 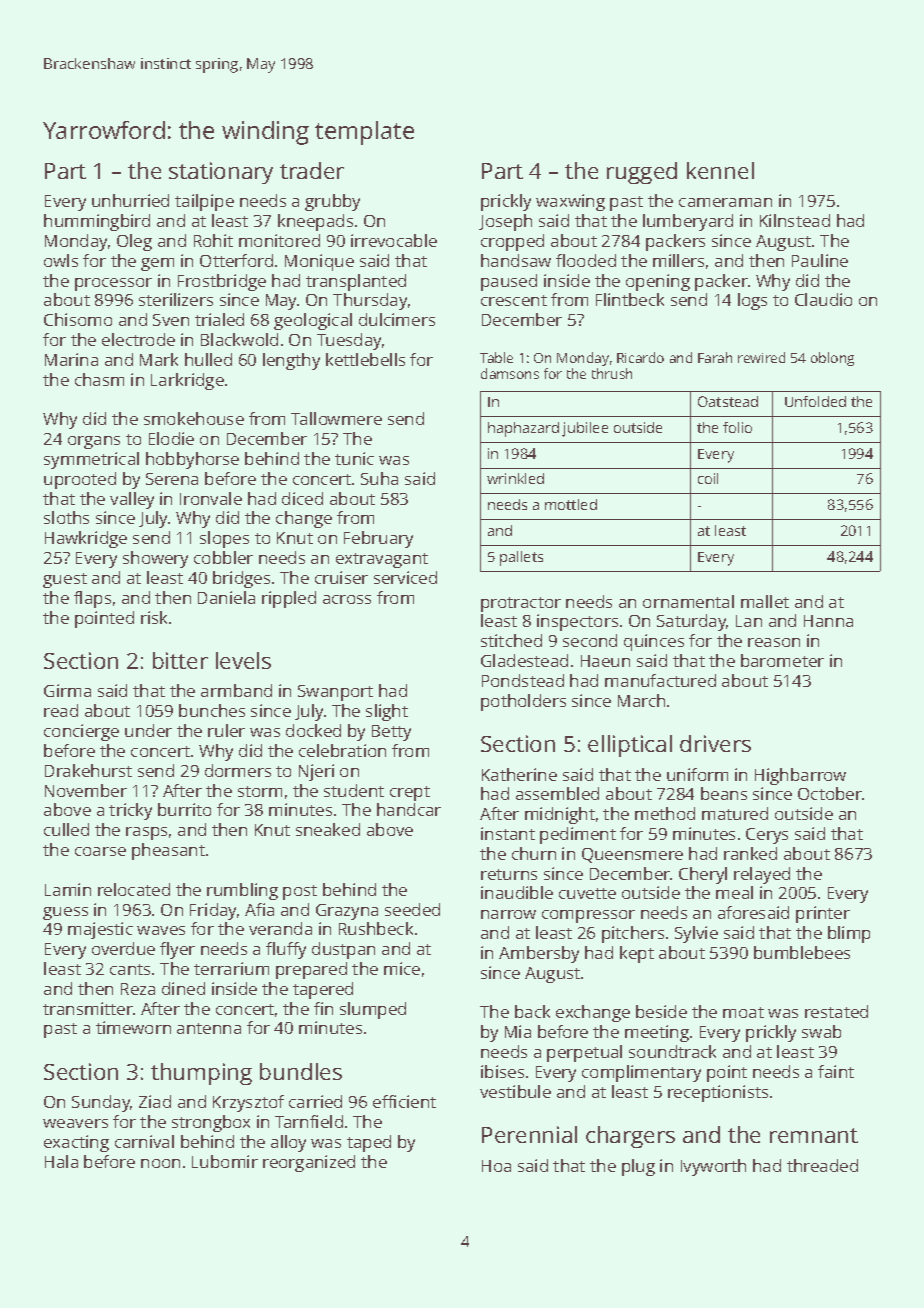 What do you see at coordinates (658, 282) in the document?
I see `opening` at bounding box center [658, 282].
